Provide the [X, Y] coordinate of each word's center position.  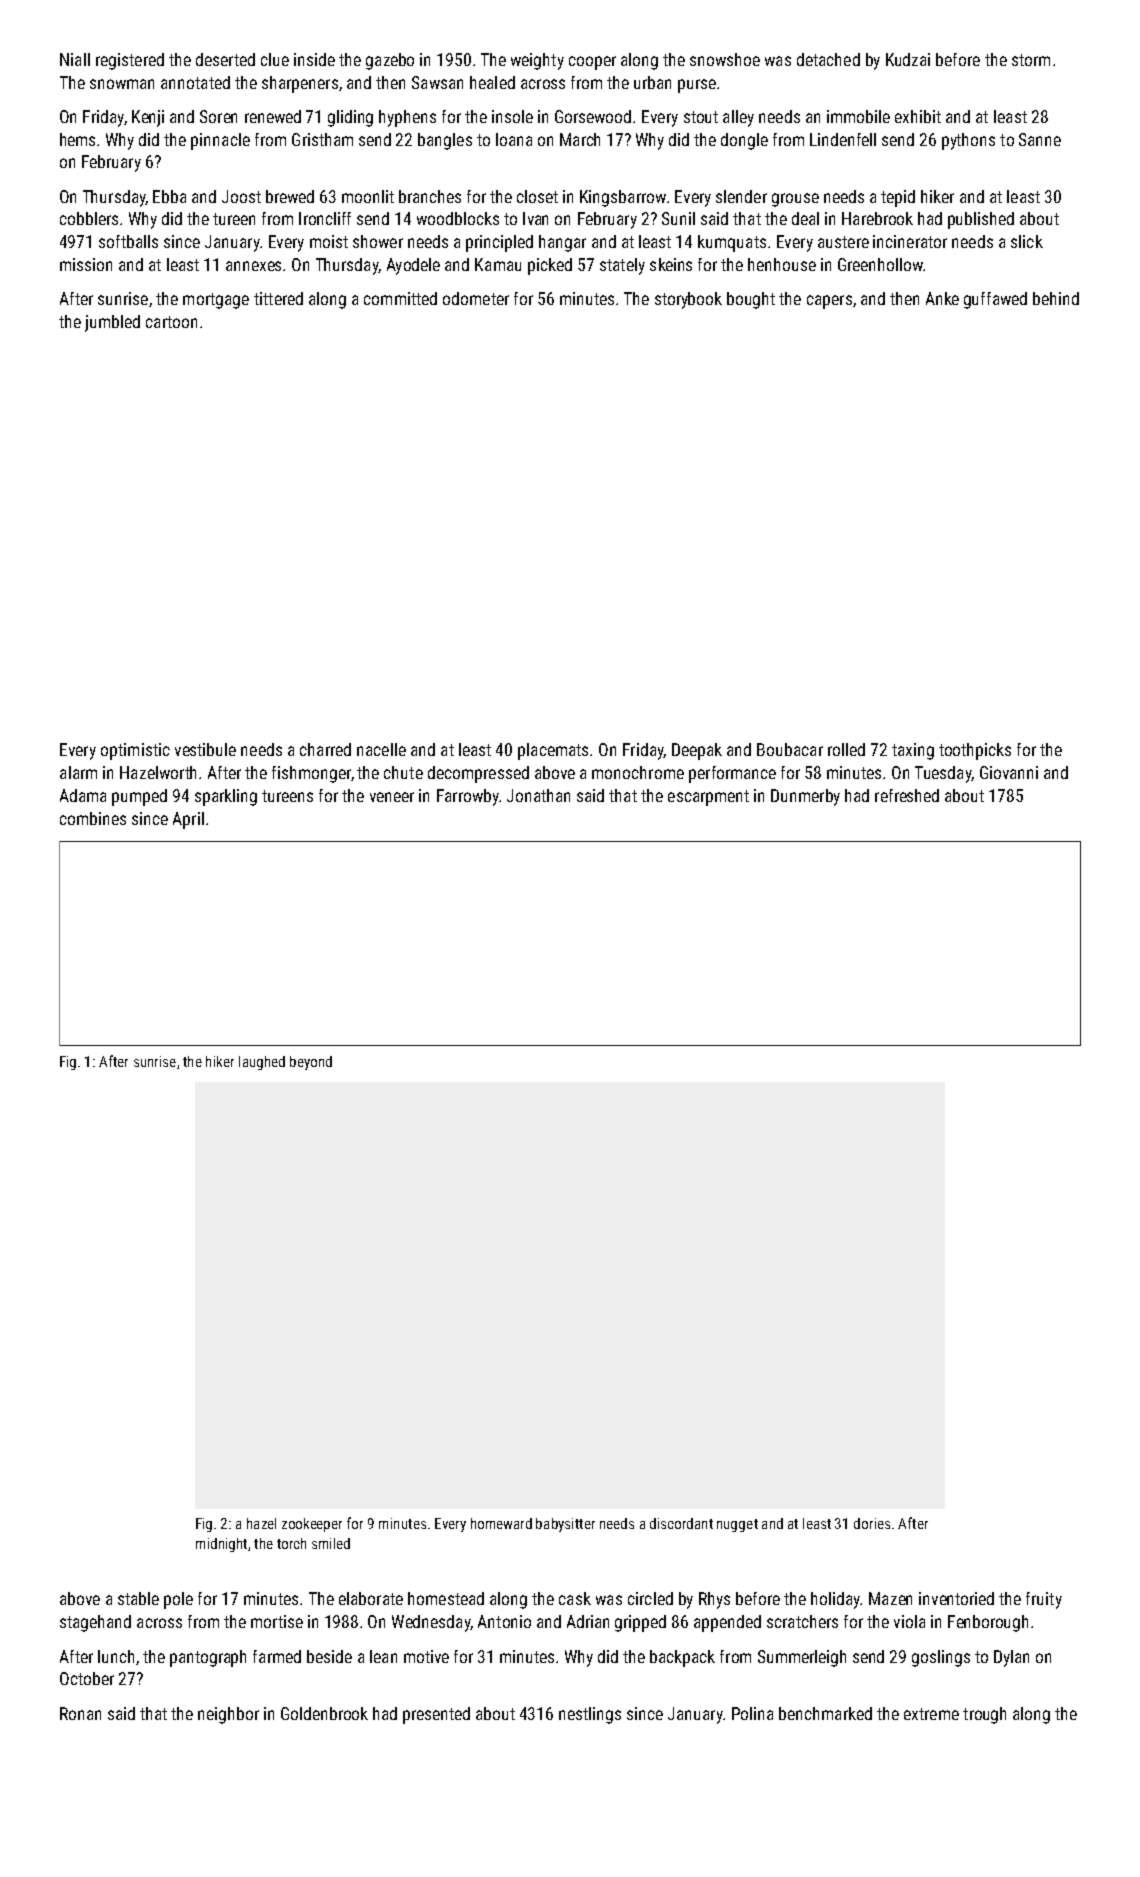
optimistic [135, 751]
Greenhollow [880, 264]
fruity [1044, 1600]
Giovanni [1009, 772]
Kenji [148, 118]
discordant [681, 1523]
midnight [221, 1545]
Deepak [697, 751]
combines [93, 818]
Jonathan [538, 795]
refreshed [907, 795]
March [580, 139]
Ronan [80, 1713]
